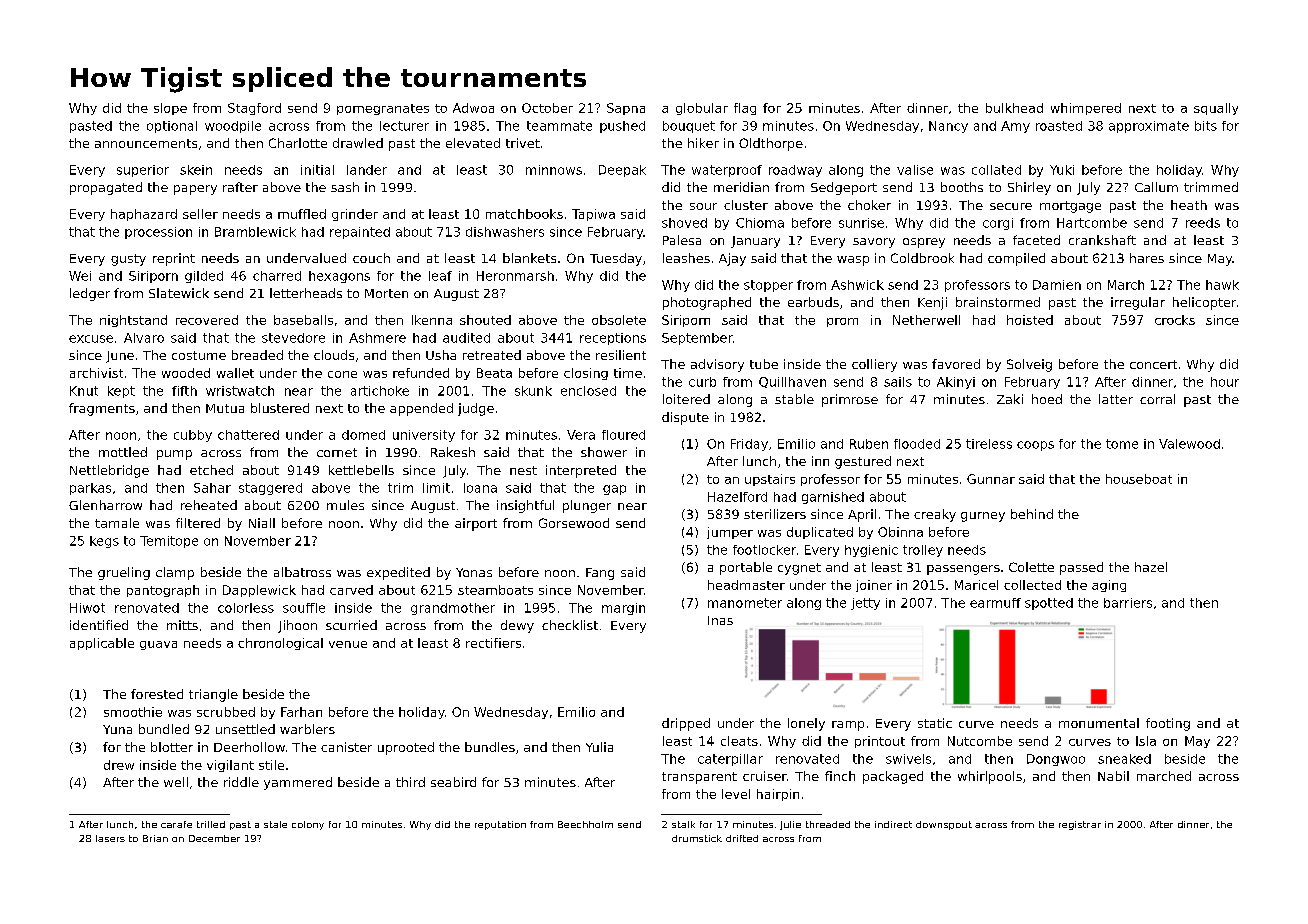 This page has height=924, width=1308. What do you see at coordinates (473, 108) in the page?
I see `Adwoa` at bounding box center [473, 108].
